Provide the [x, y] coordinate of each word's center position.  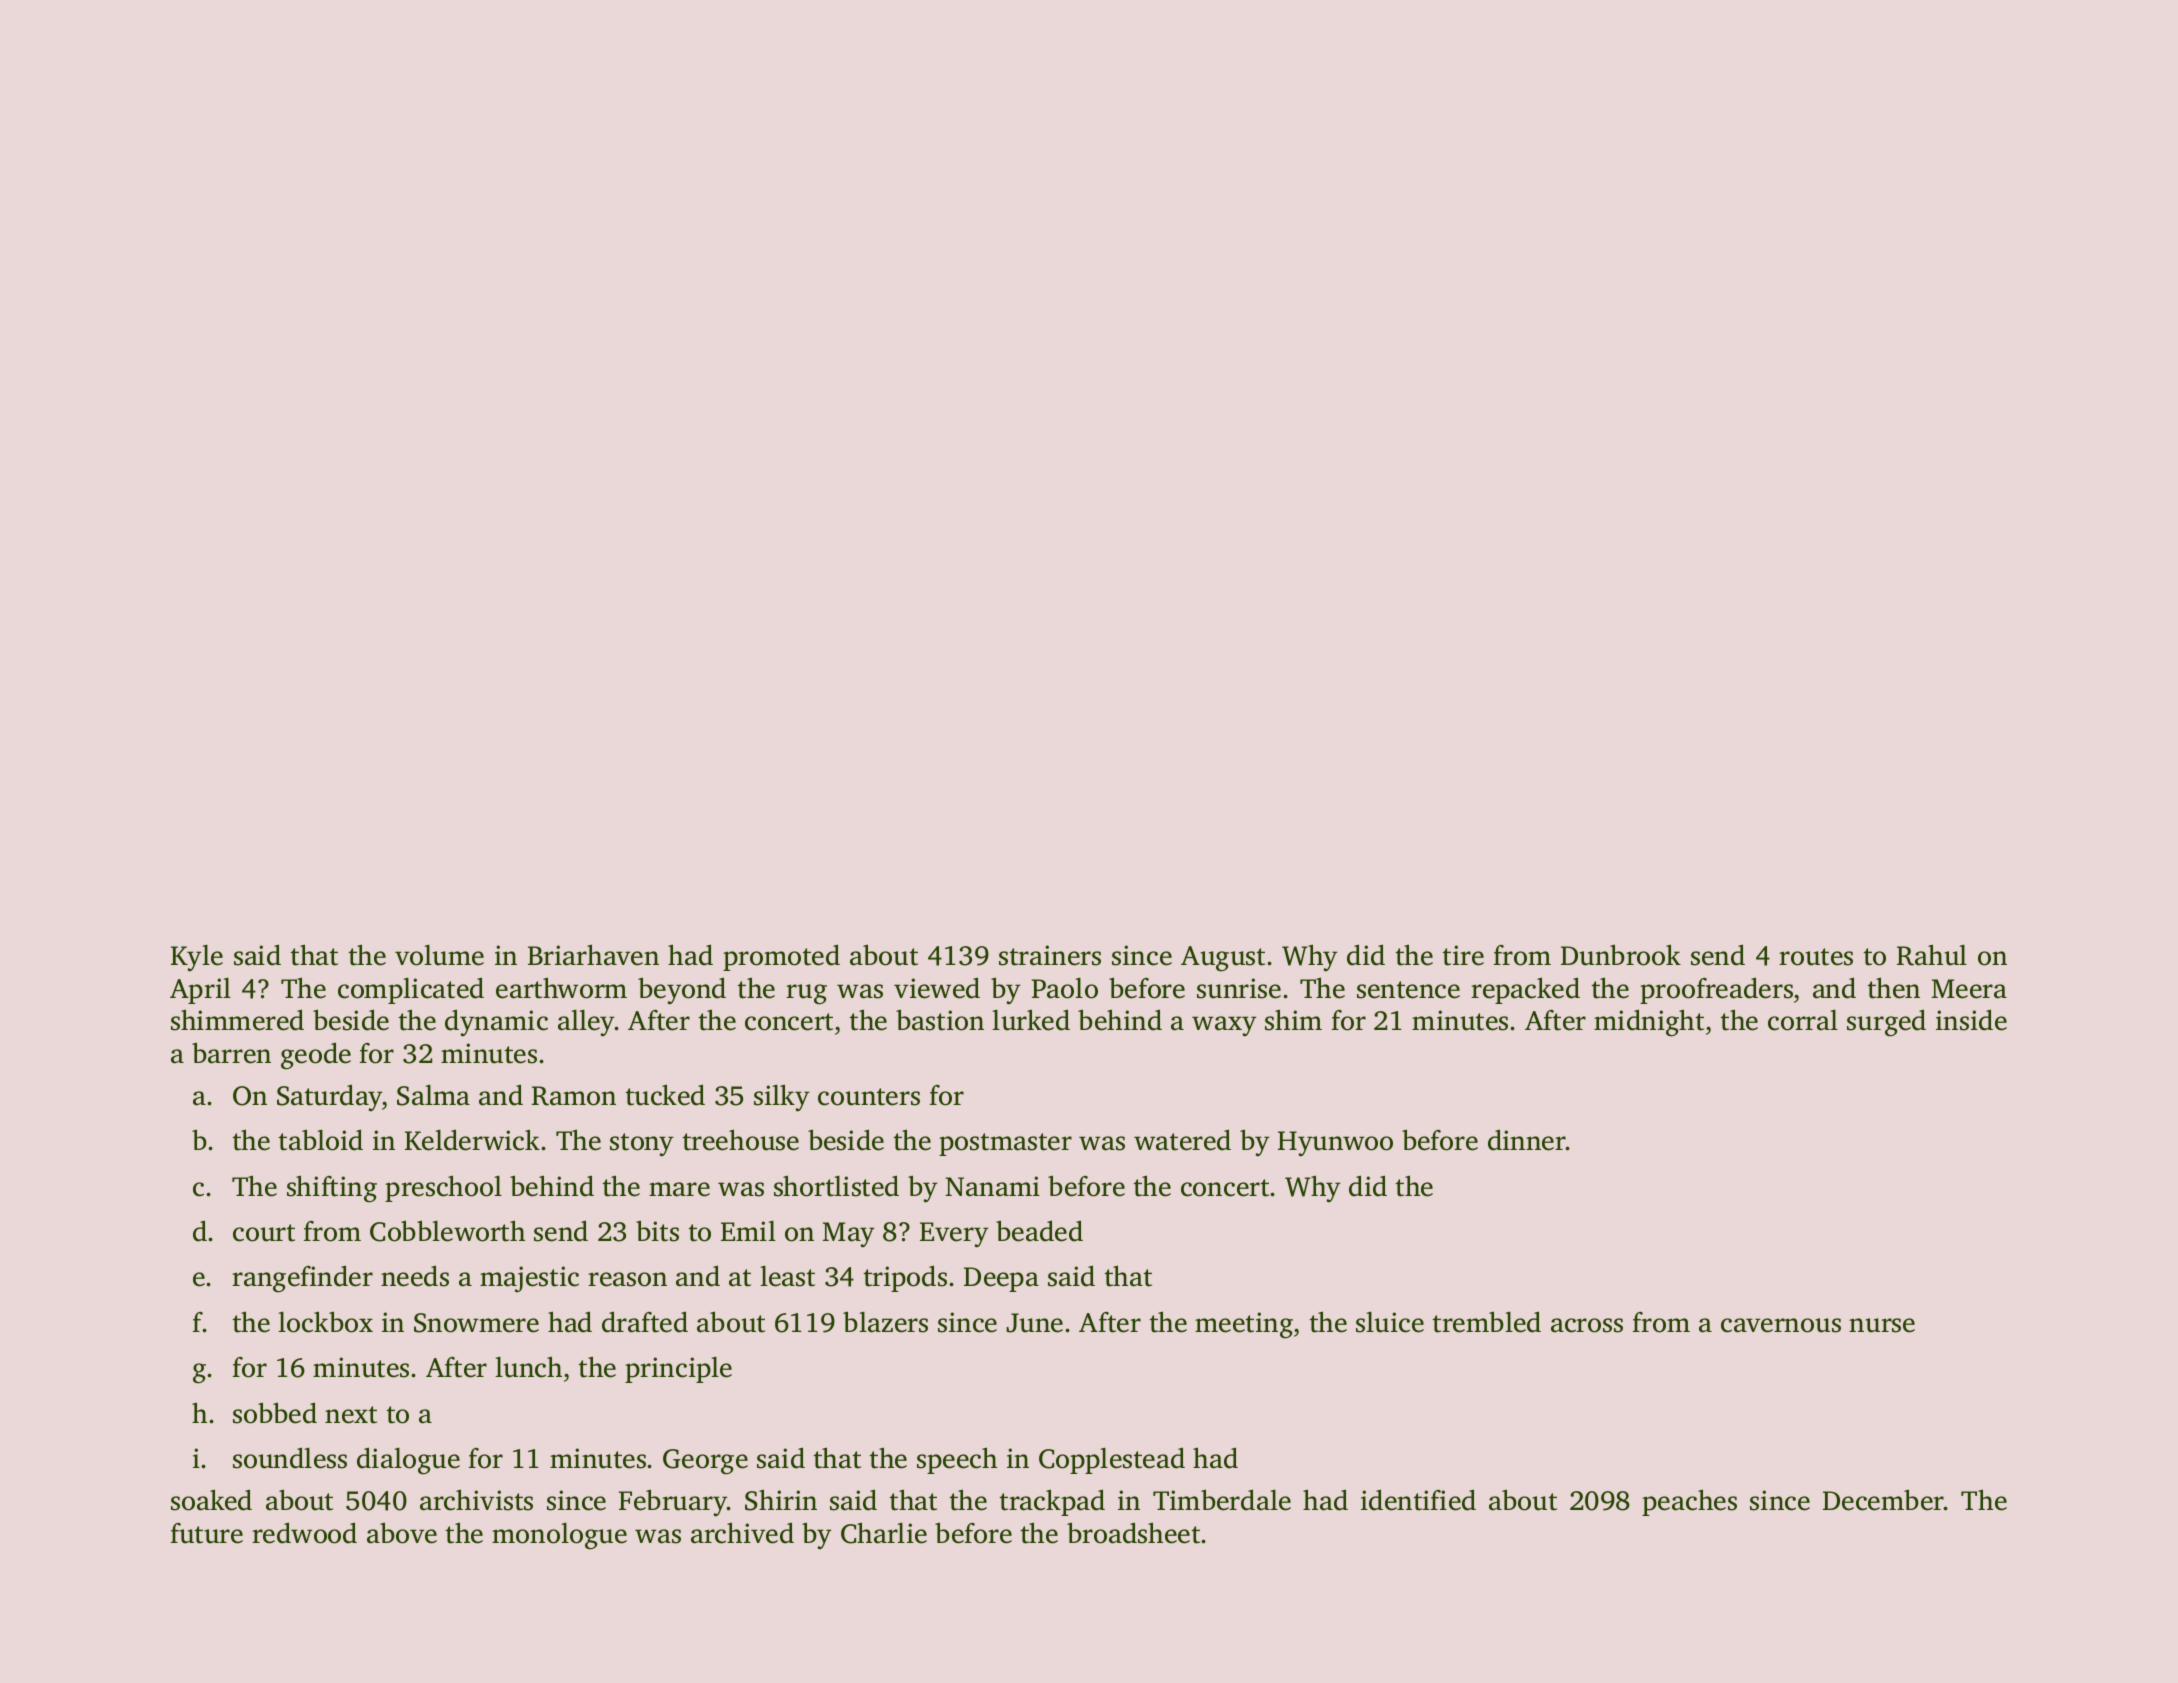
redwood [304, 1533]
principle [678, 1370]
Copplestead [1112, 1460]
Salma [433, 1095]
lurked [1031, 1020]
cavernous [1781, 1325]
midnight [1649, 1023]
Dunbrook [1621, 955]
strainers [1050, 955]
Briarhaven [593, 955]
